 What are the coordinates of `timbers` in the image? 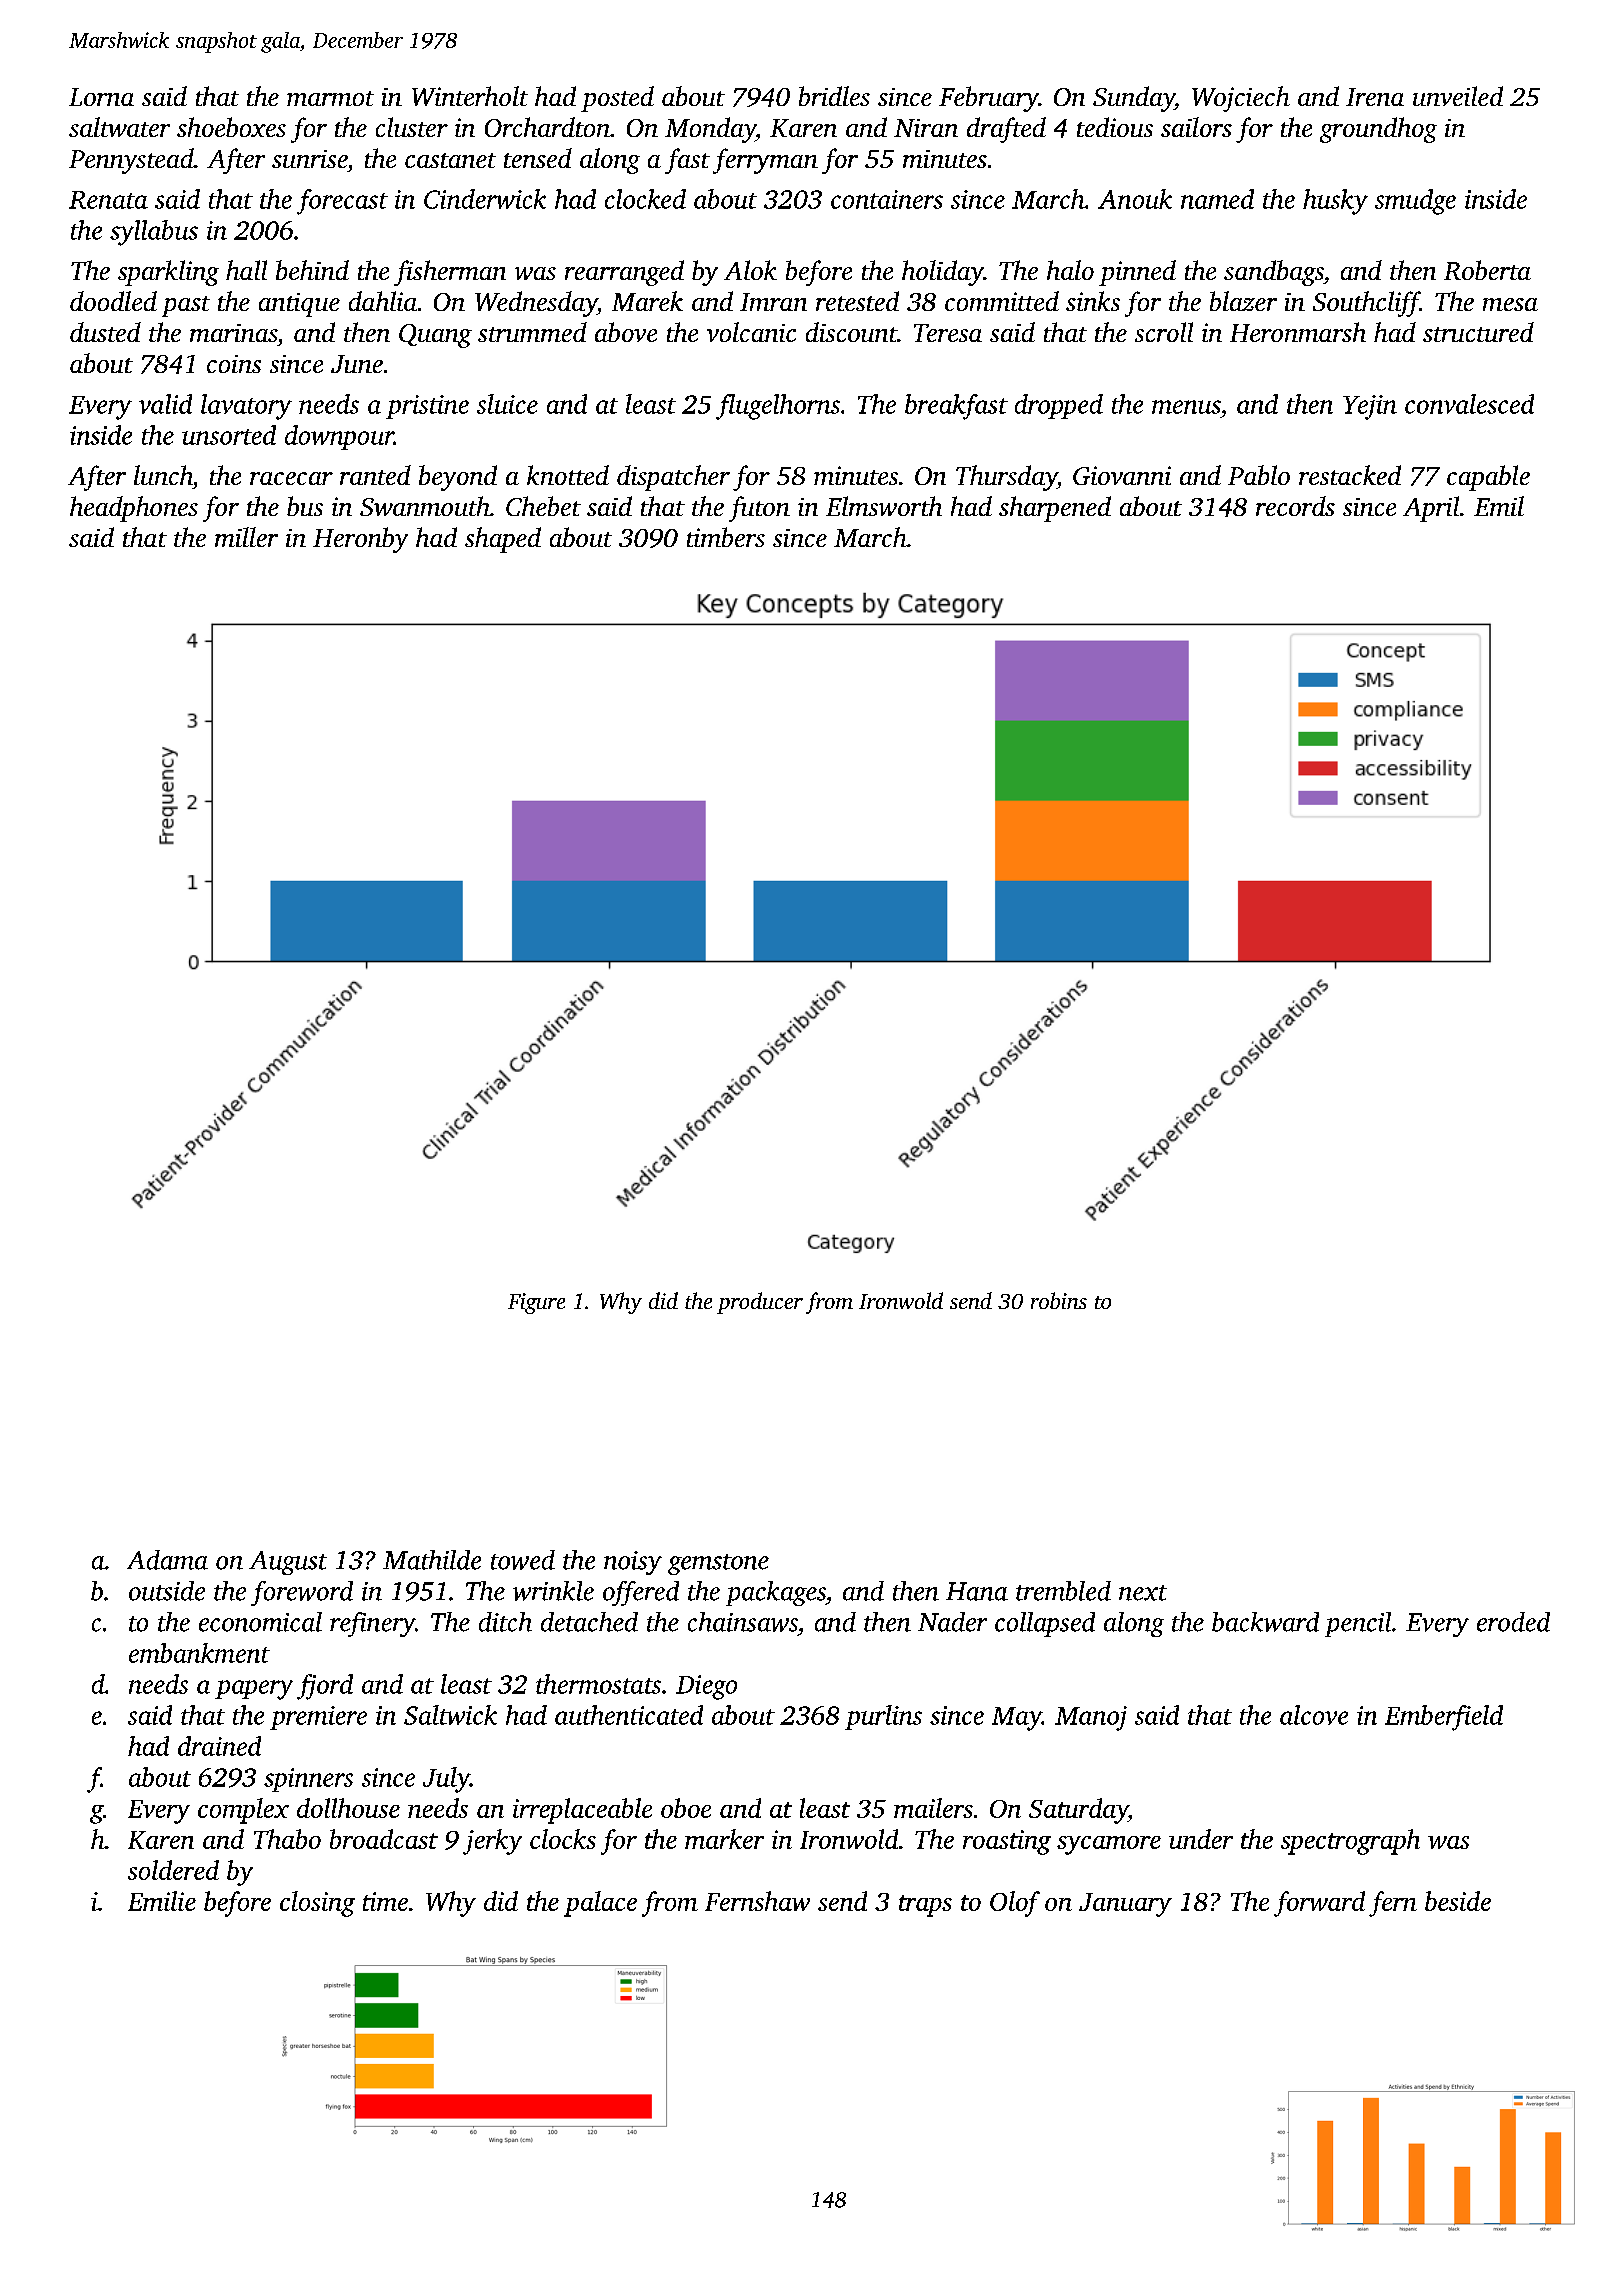 It's located at (726, 537).
